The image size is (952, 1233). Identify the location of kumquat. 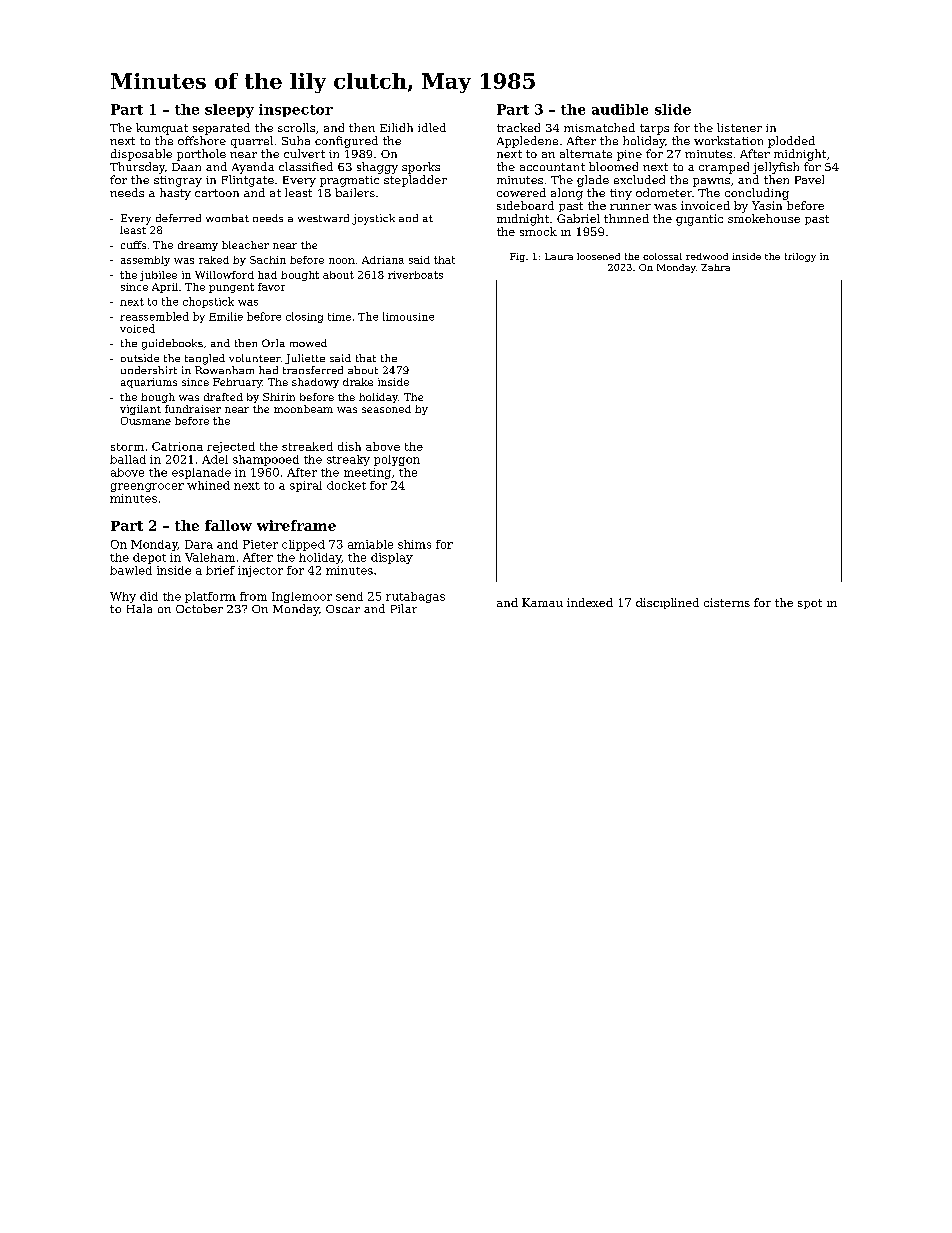
(162, 129).
